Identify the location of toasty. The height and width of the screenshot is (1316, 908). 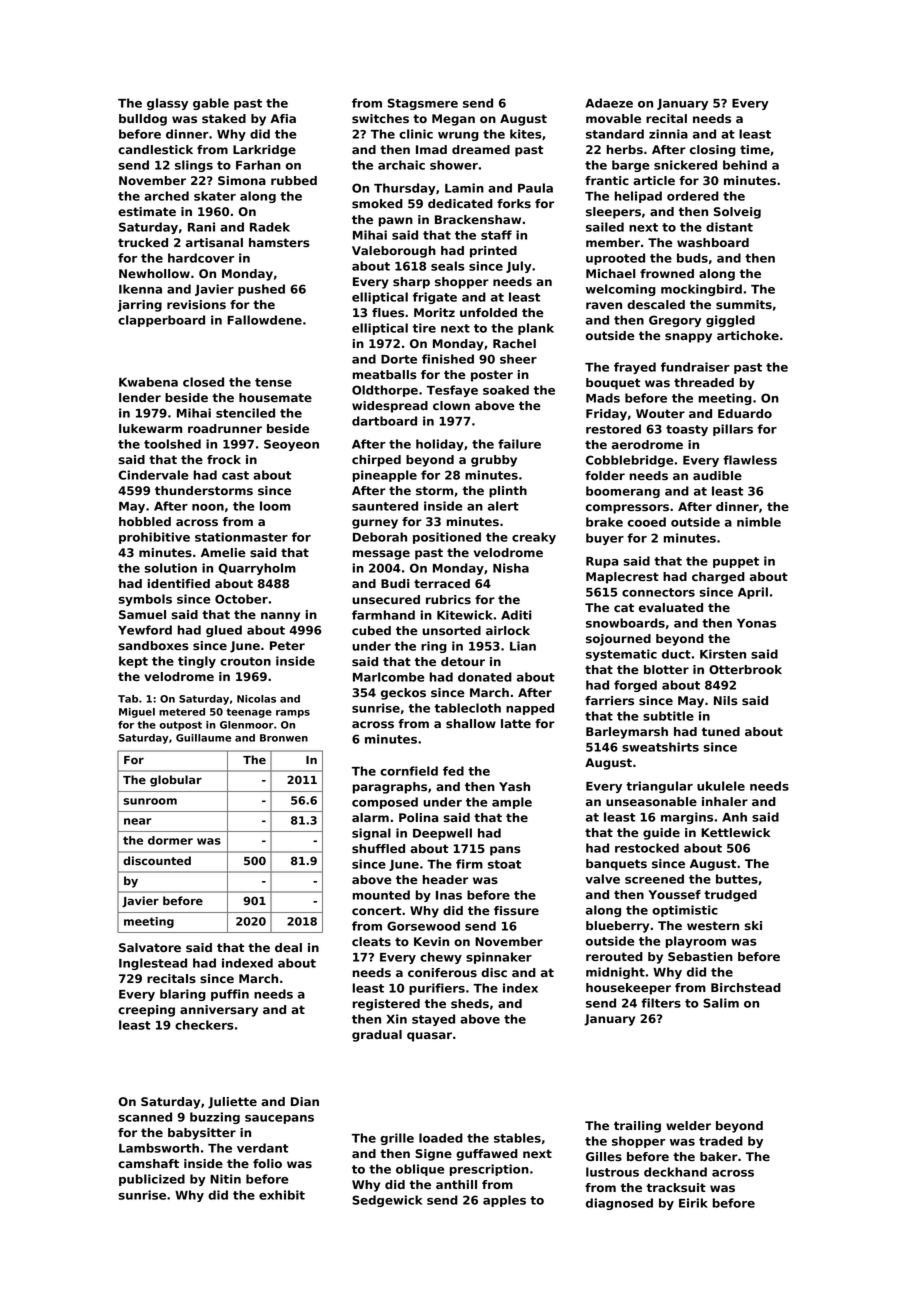
(687, 430).
